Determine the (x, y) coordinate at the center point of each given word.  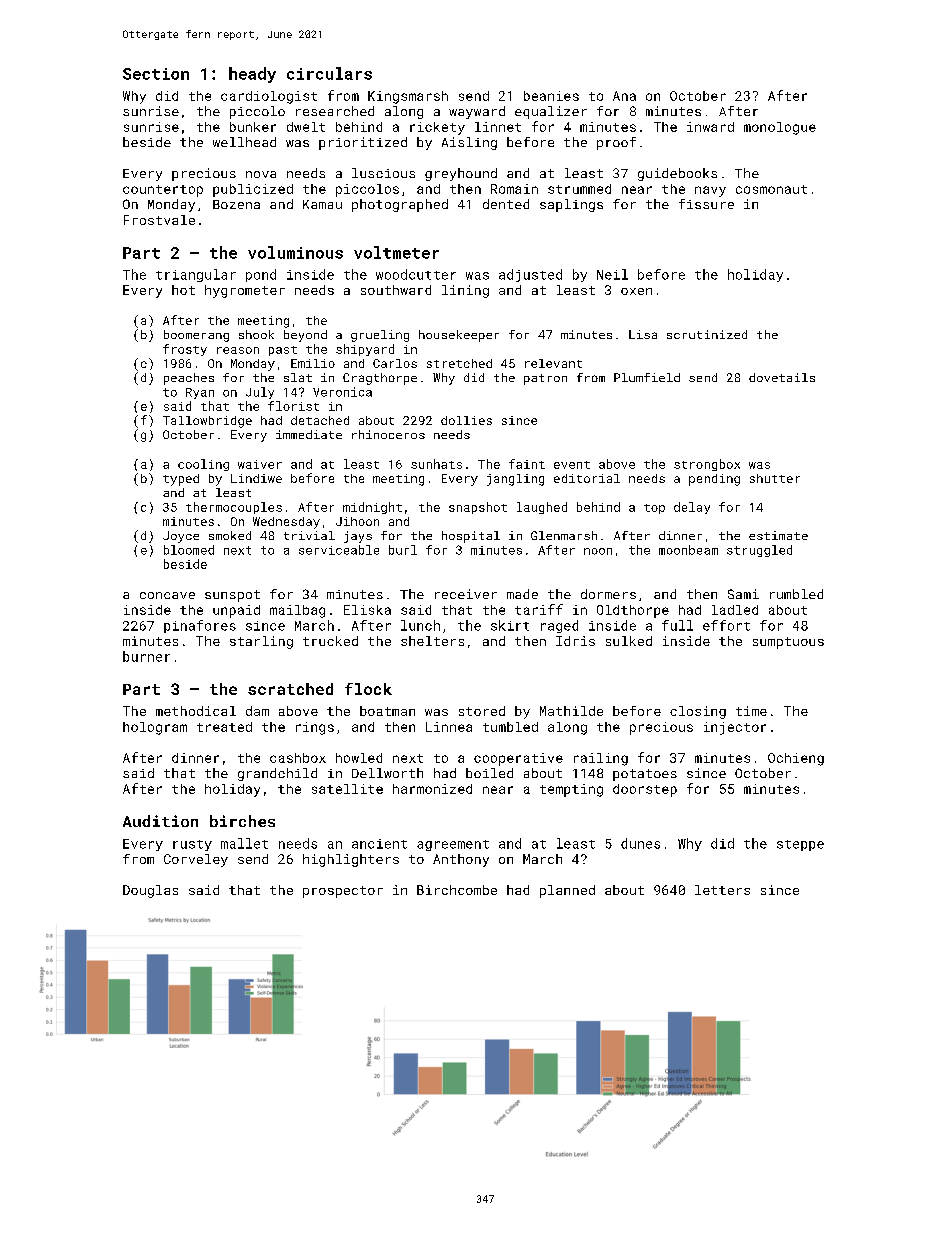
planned (567, 891)
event (572, 465)
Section (156, 74)
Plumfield (647, 377)
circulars (329, 73)
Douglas (150, 891)
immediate (309, 434)
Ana (624, 96)
